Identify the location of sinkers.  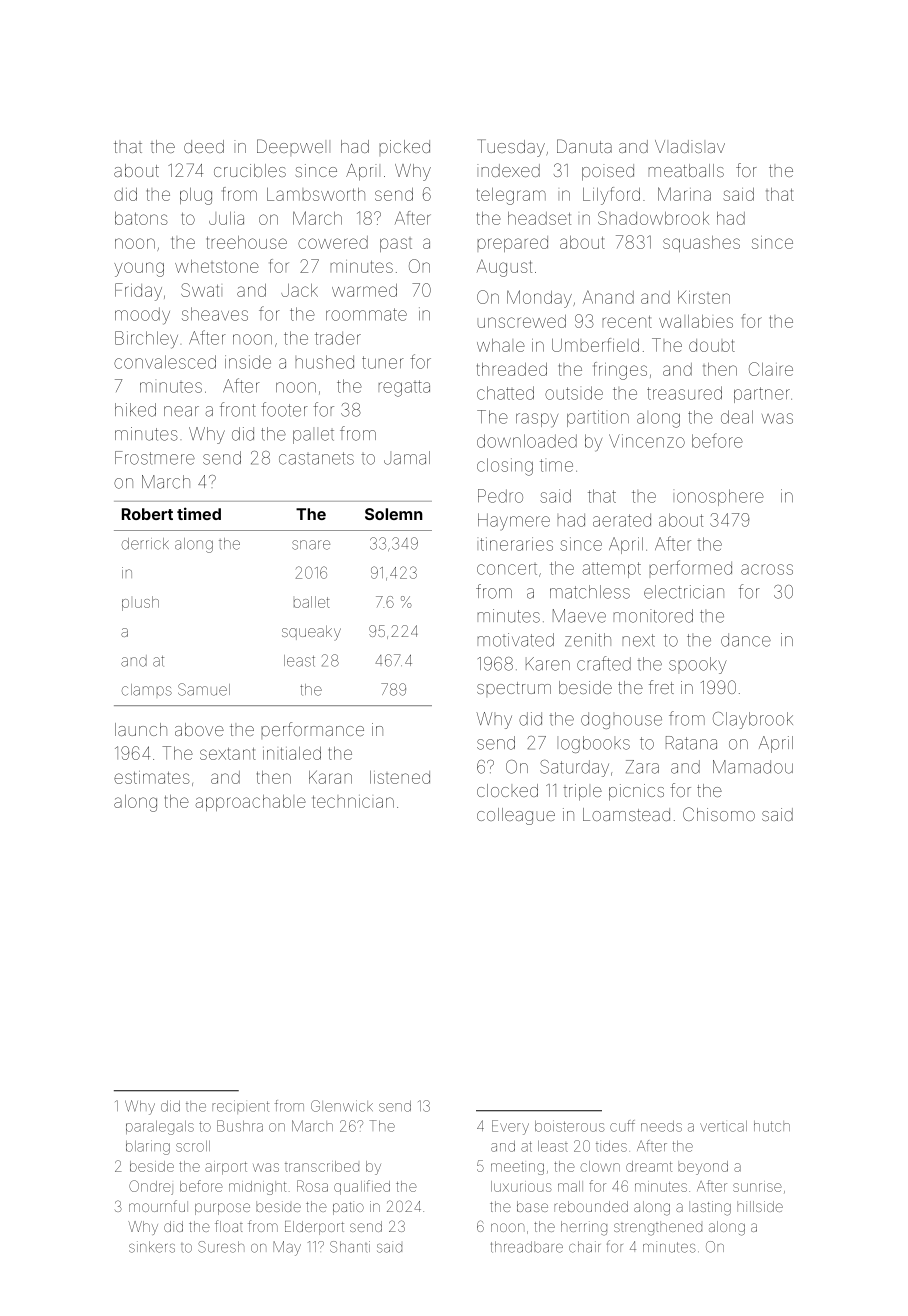
(152, 1247).
